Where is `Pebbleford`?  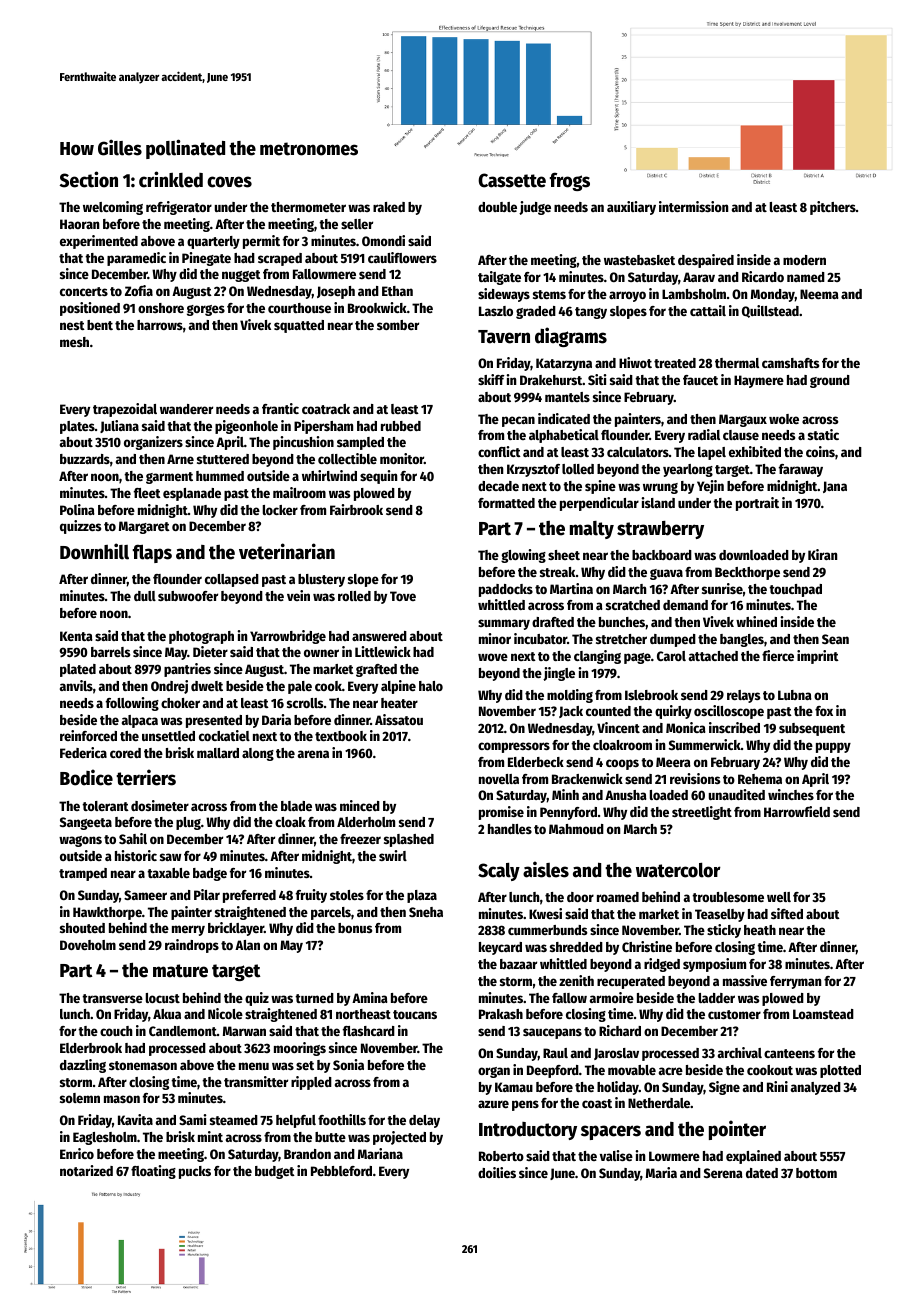
Pebbleford is located at coordinates (341, 1171).
